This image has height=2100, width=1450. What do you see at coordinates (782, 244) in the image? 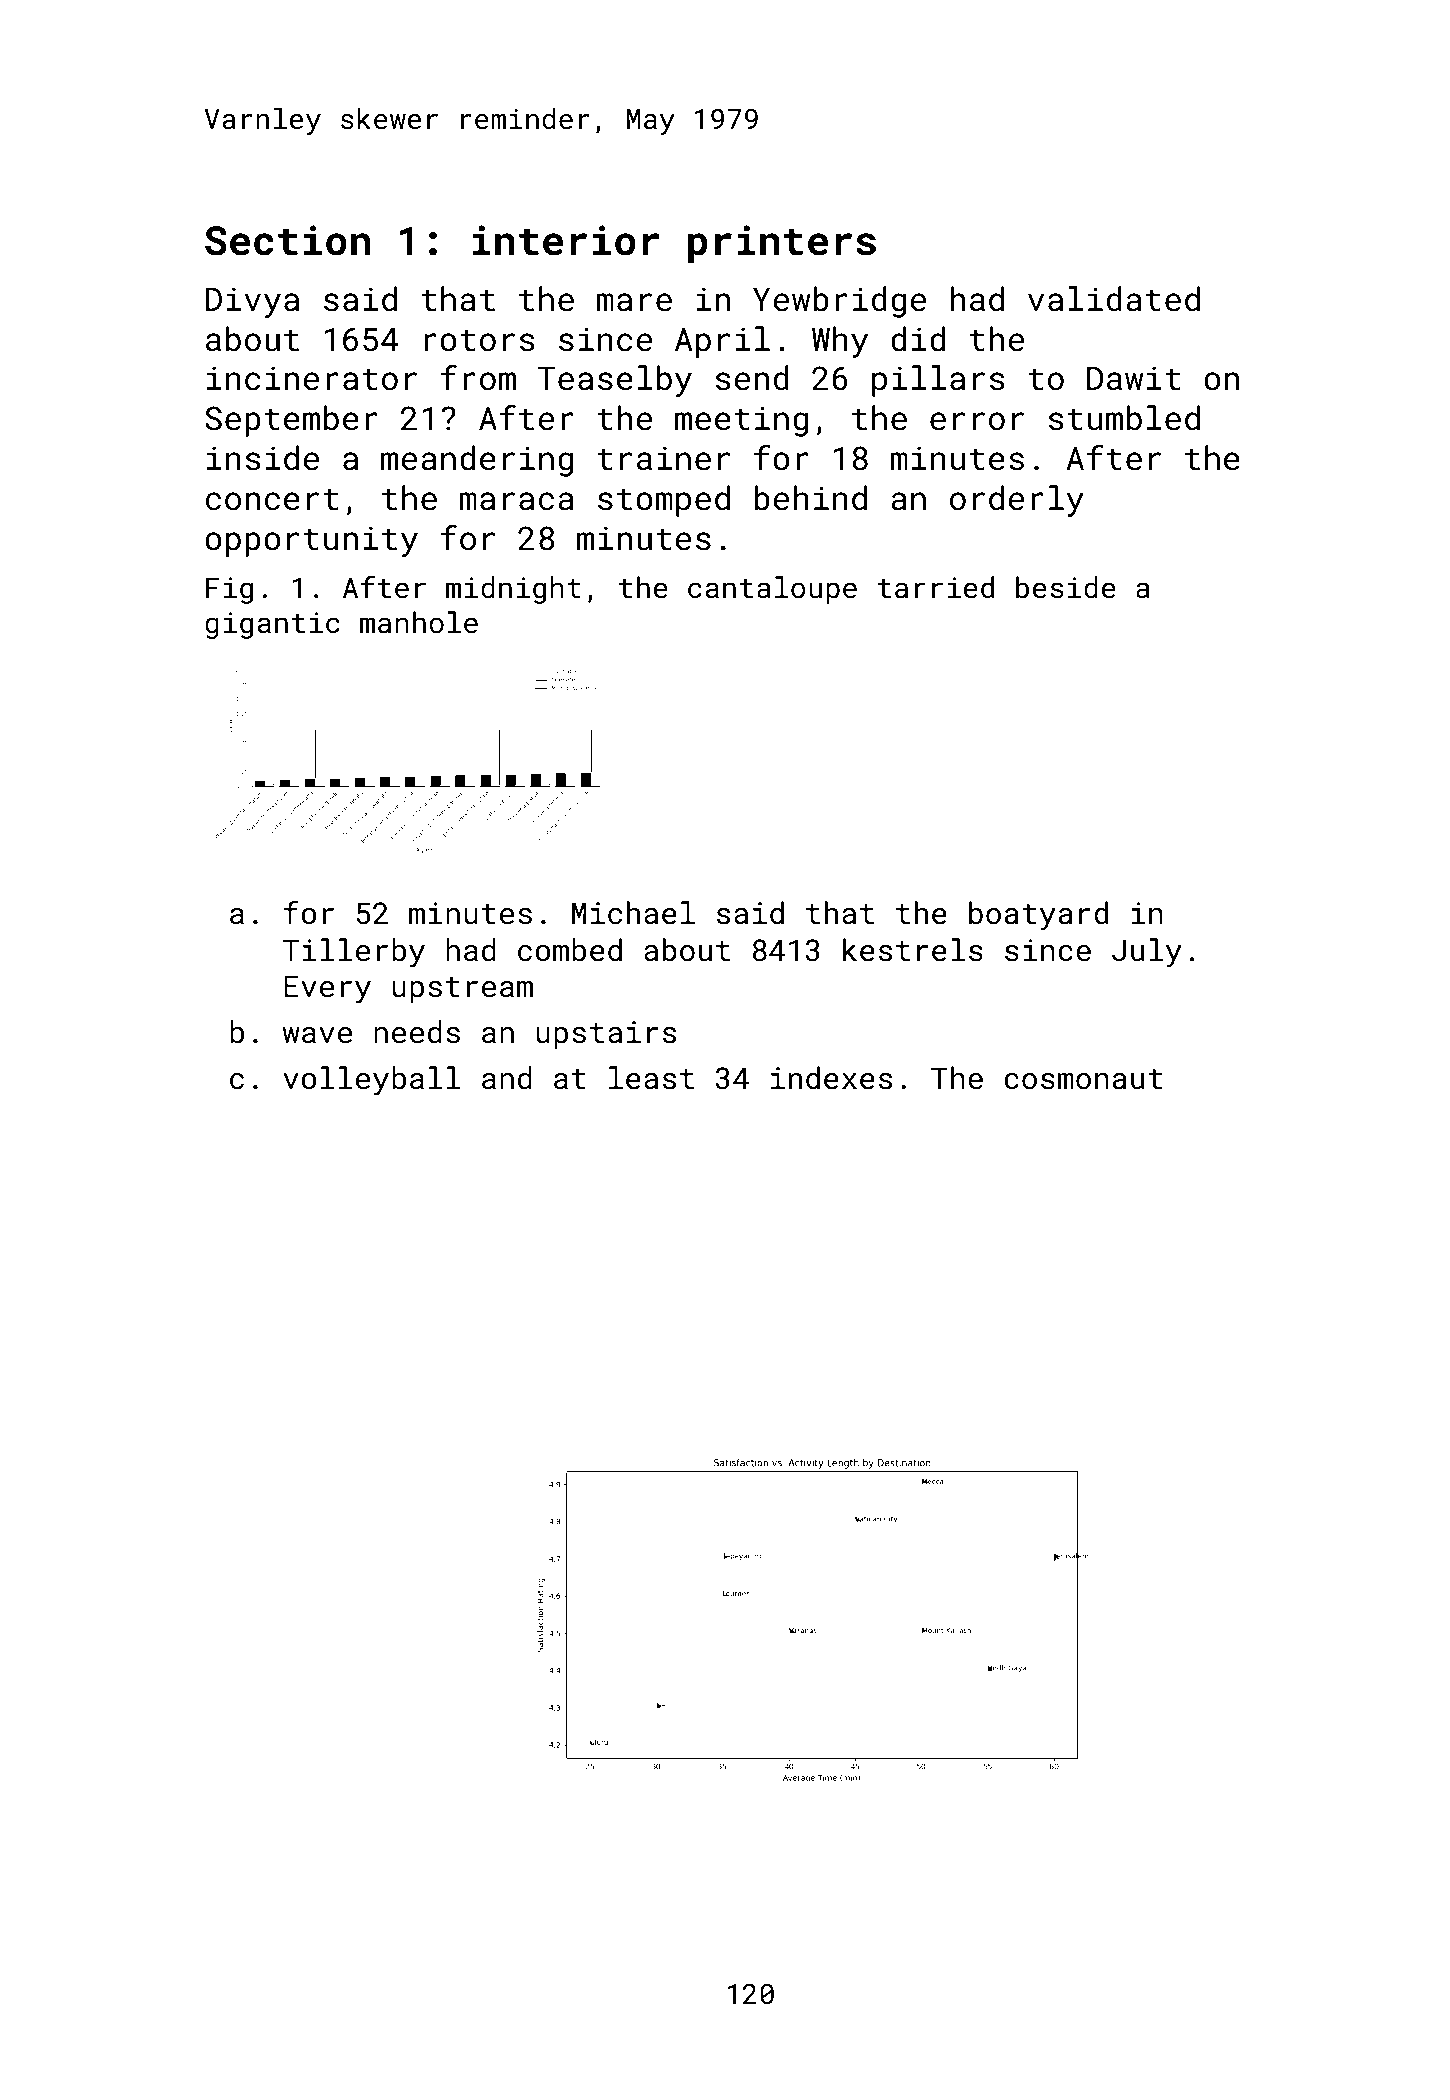
I see `printers` at bounding box center [782, 244].
